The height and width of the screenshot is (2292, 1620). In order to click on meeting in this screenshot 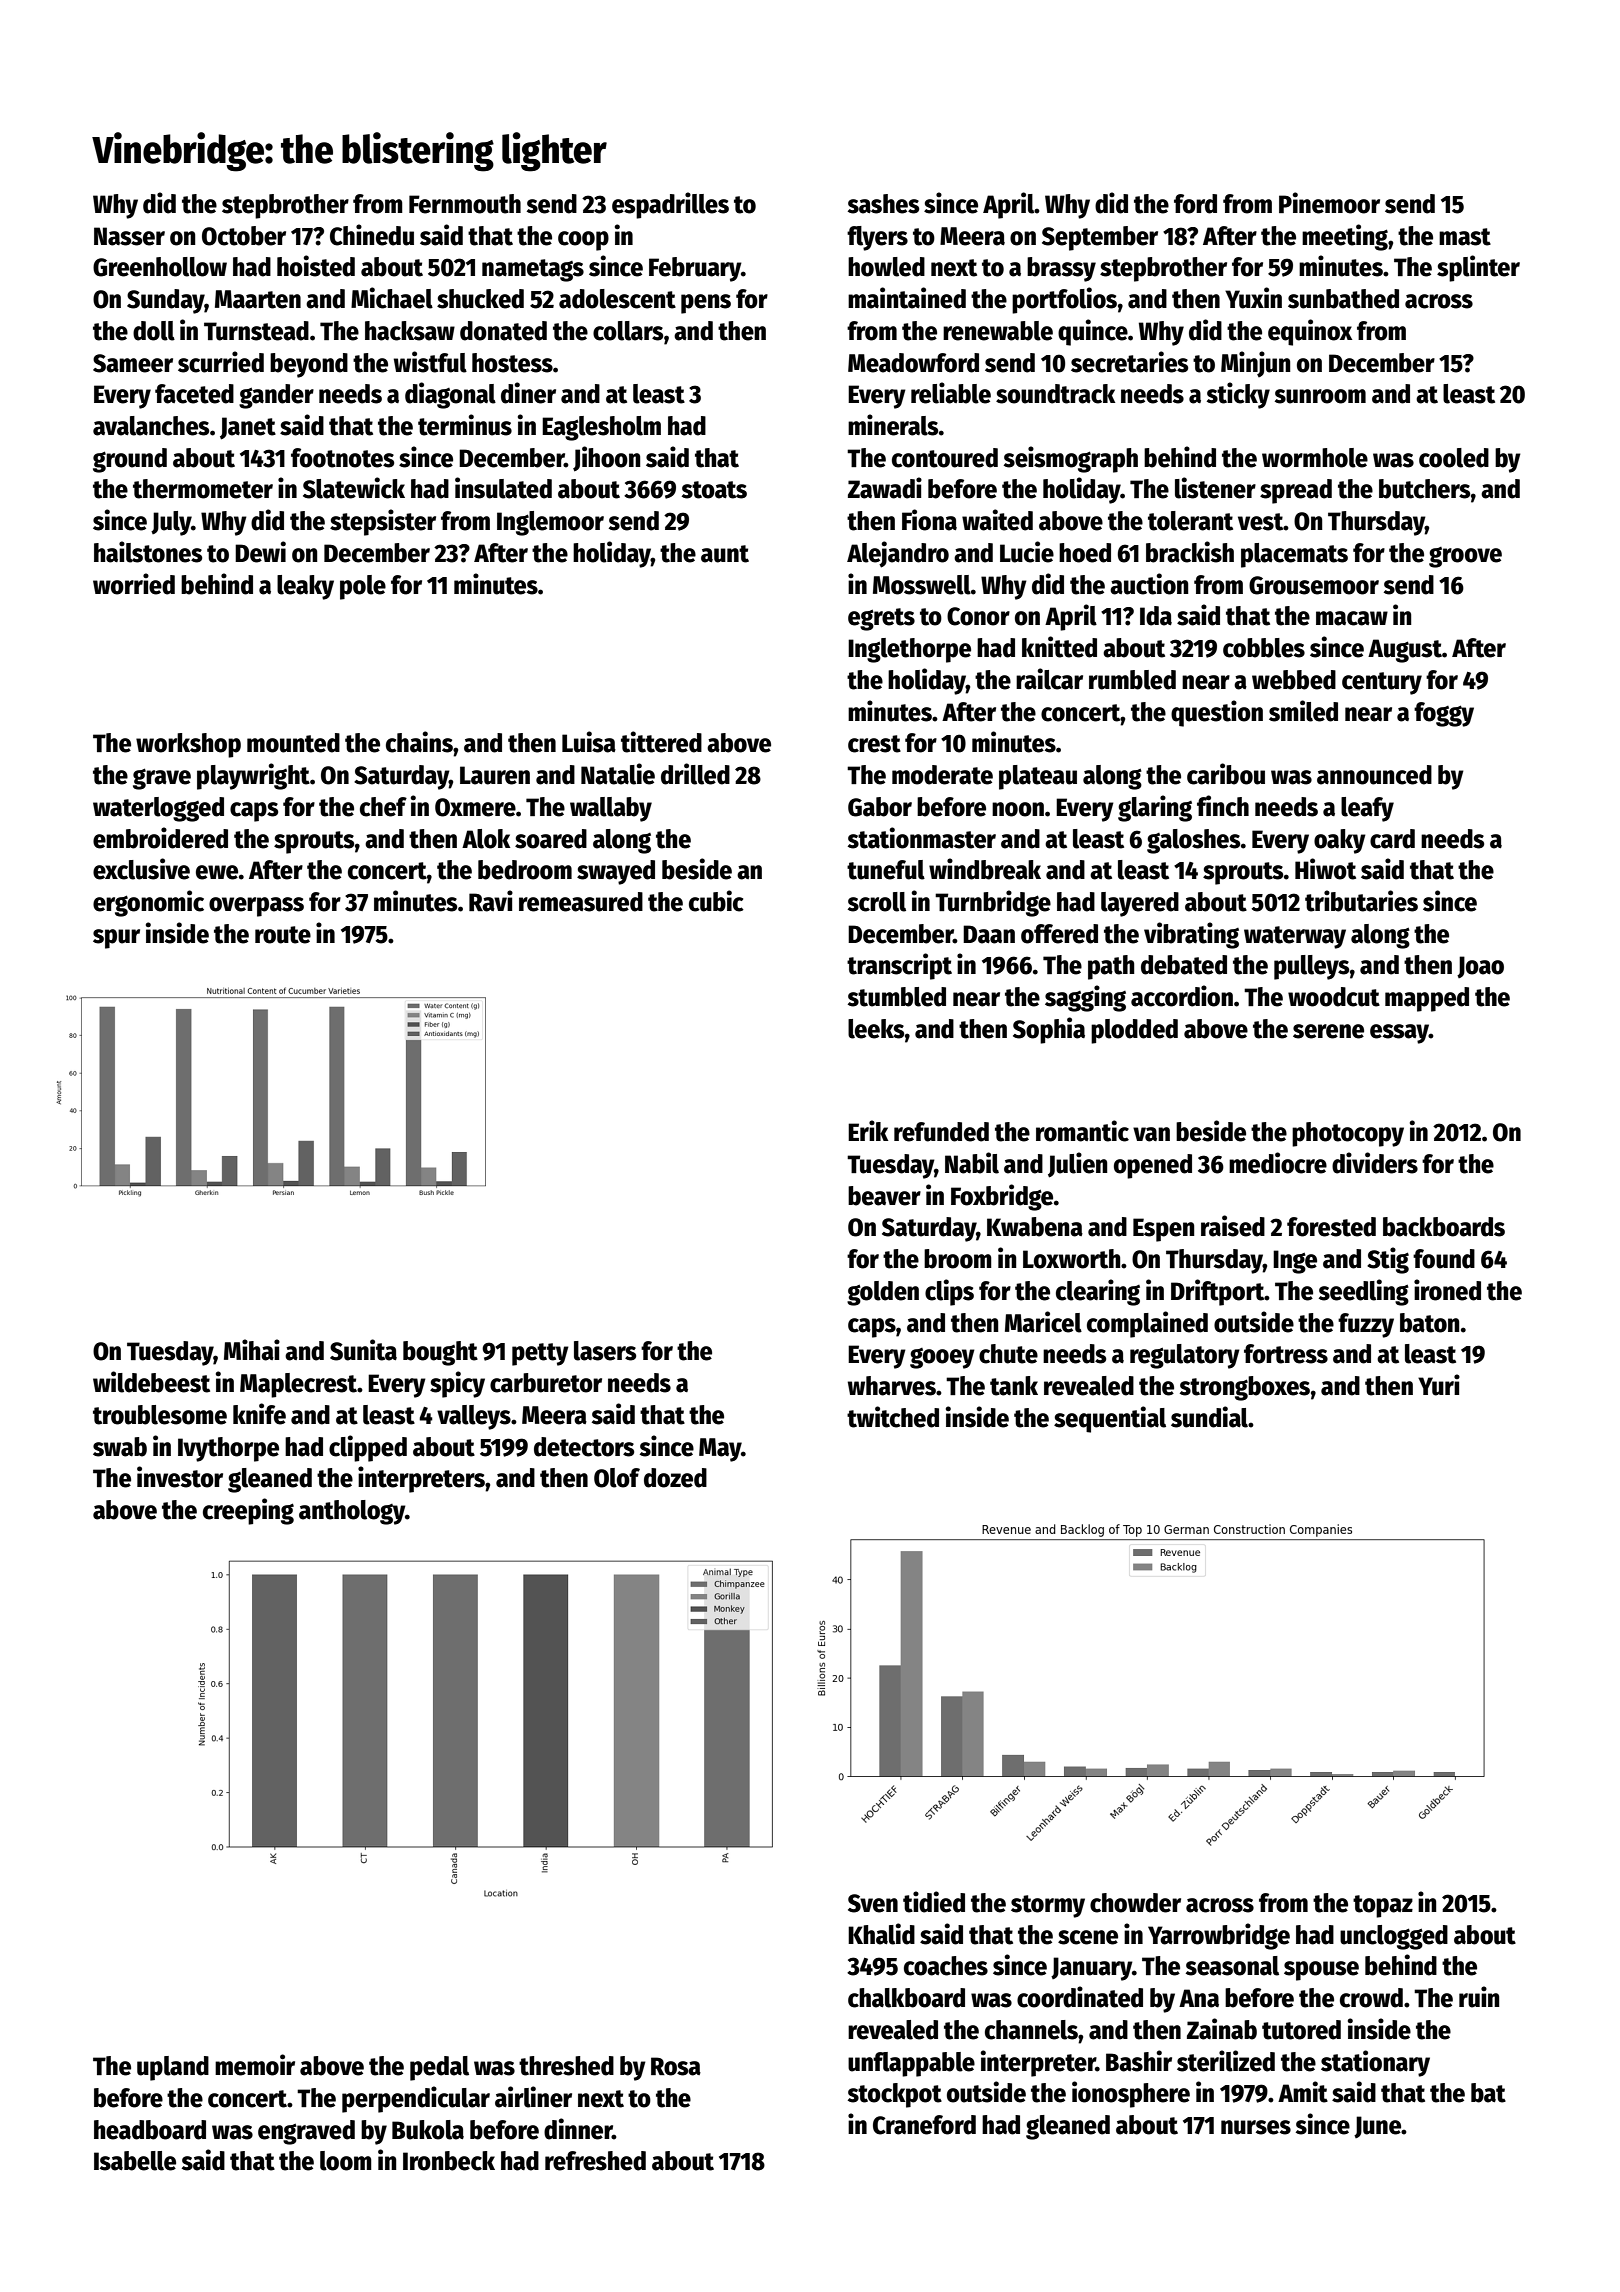, I will do `click(1345, 237)`.
